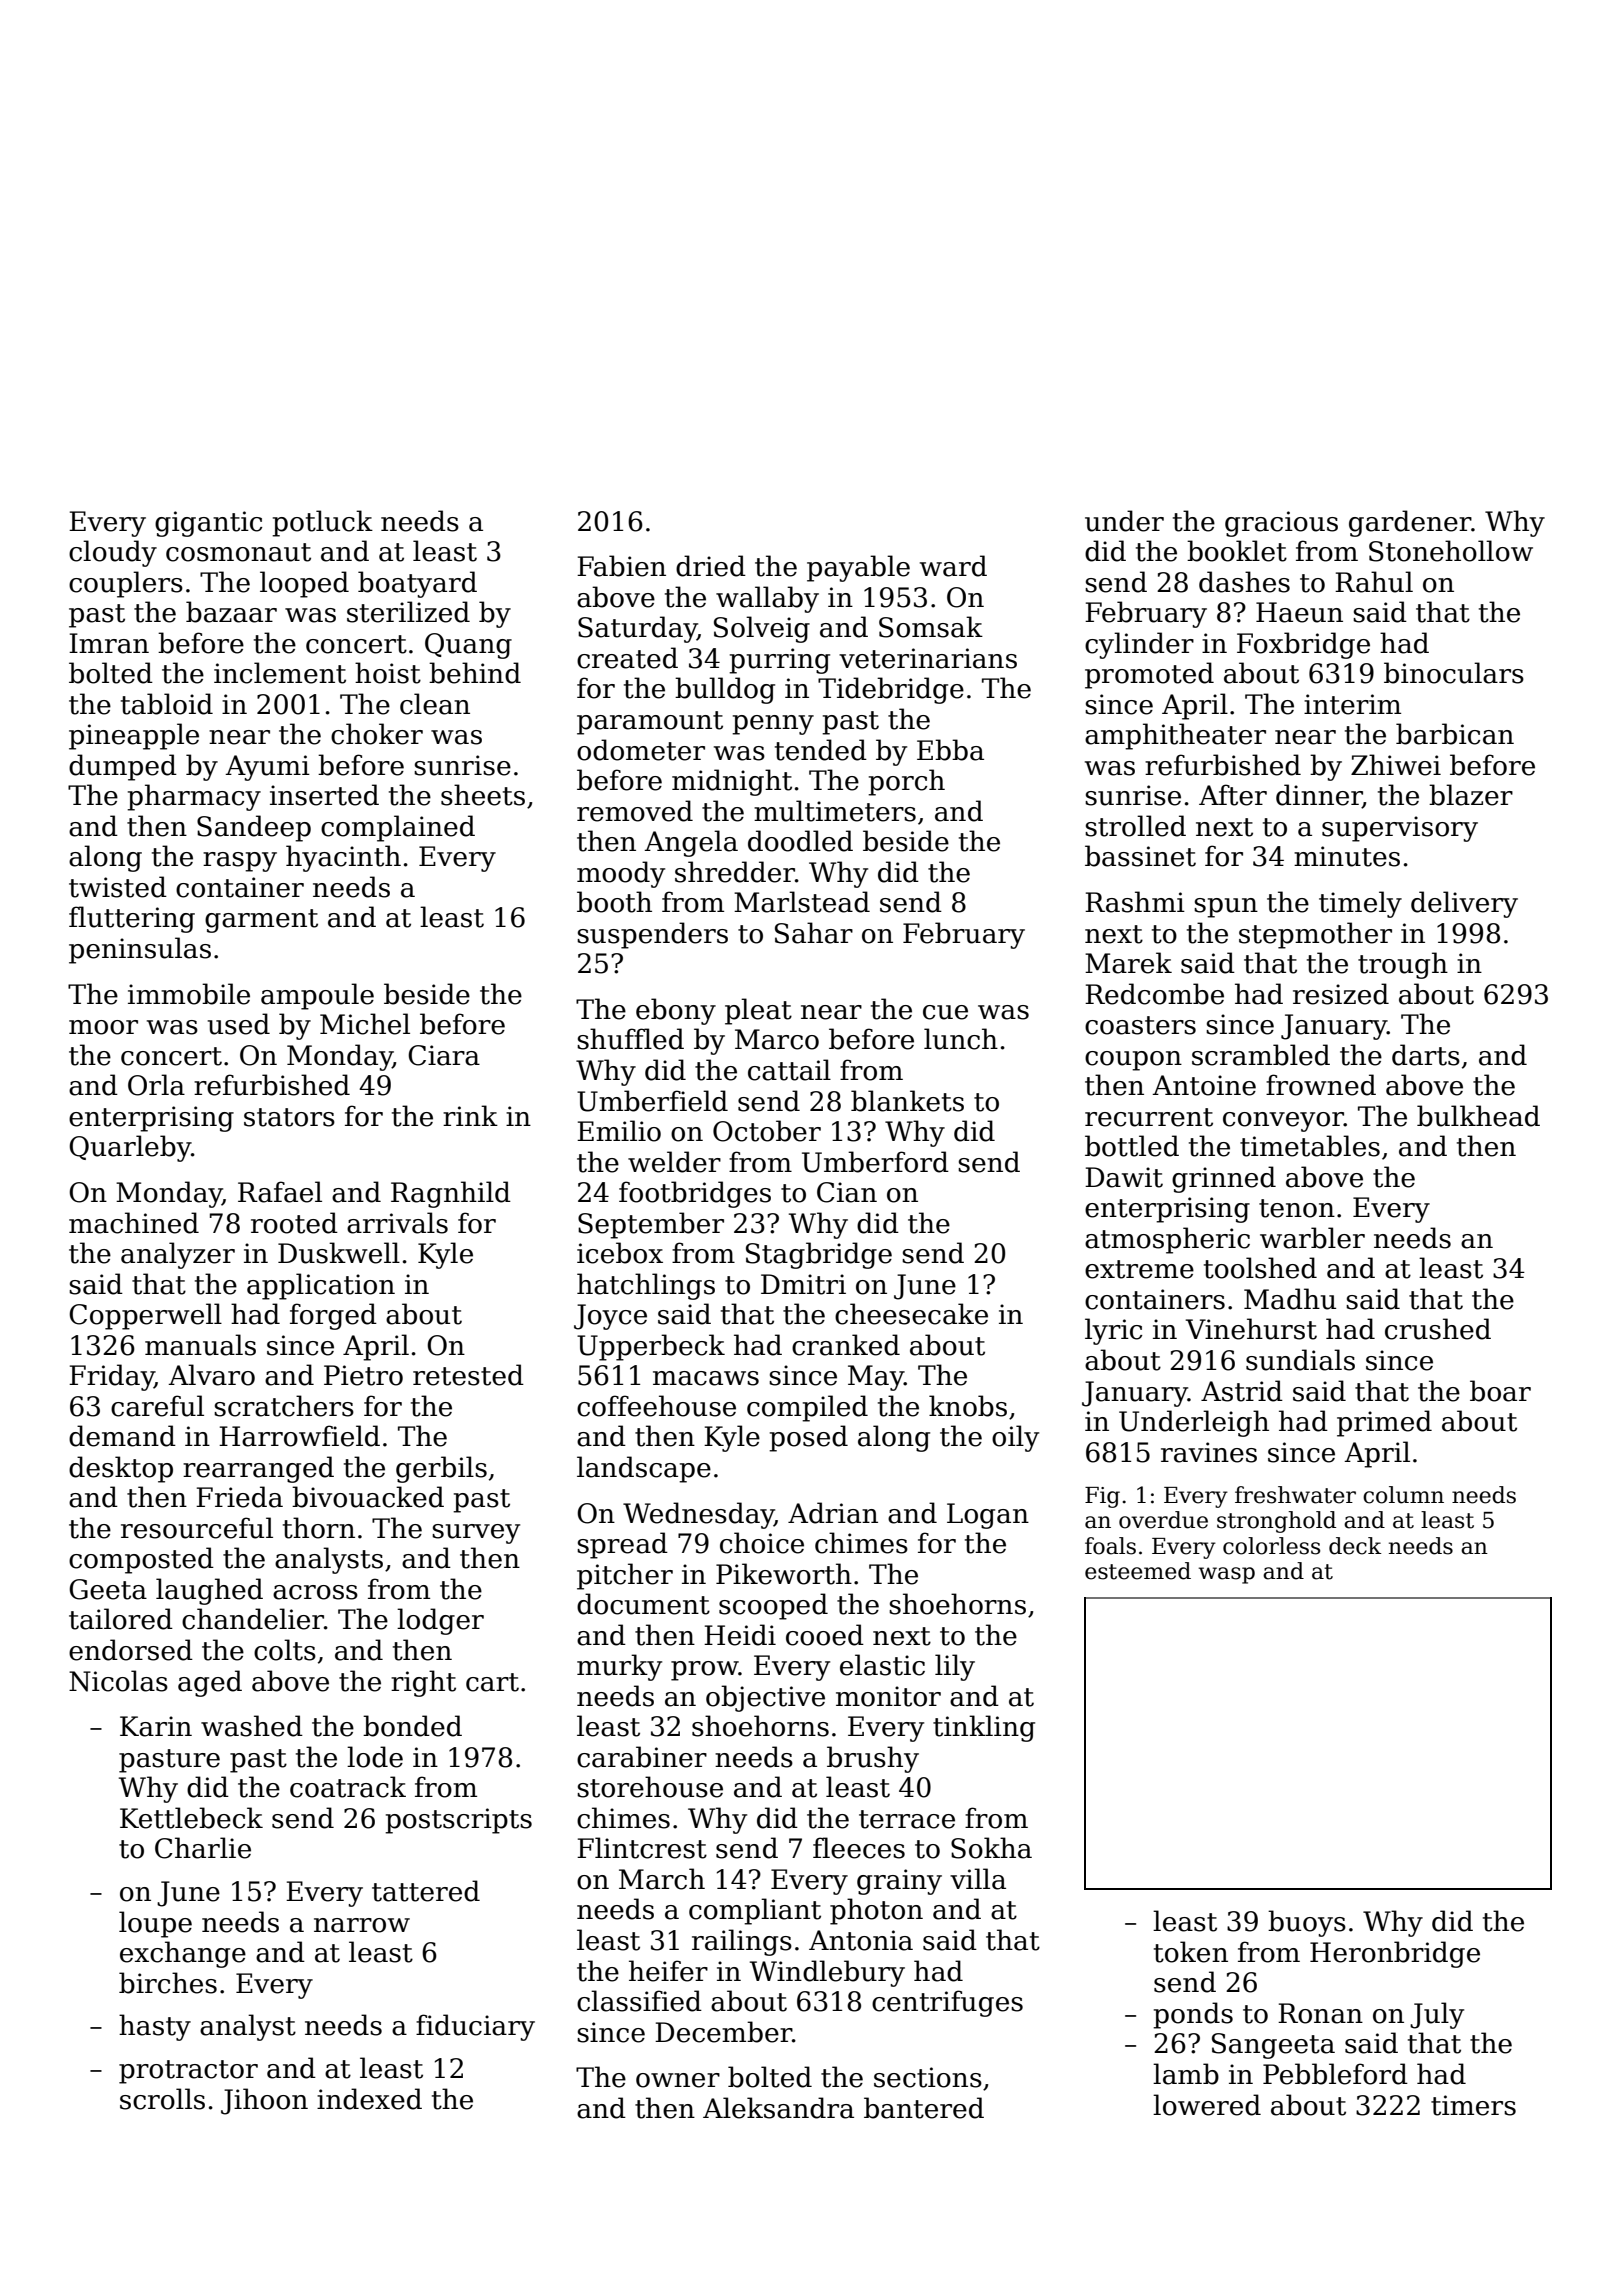 The width and height of the document is (1620, 2292). I want to click on twisted, so click(118, 887).
